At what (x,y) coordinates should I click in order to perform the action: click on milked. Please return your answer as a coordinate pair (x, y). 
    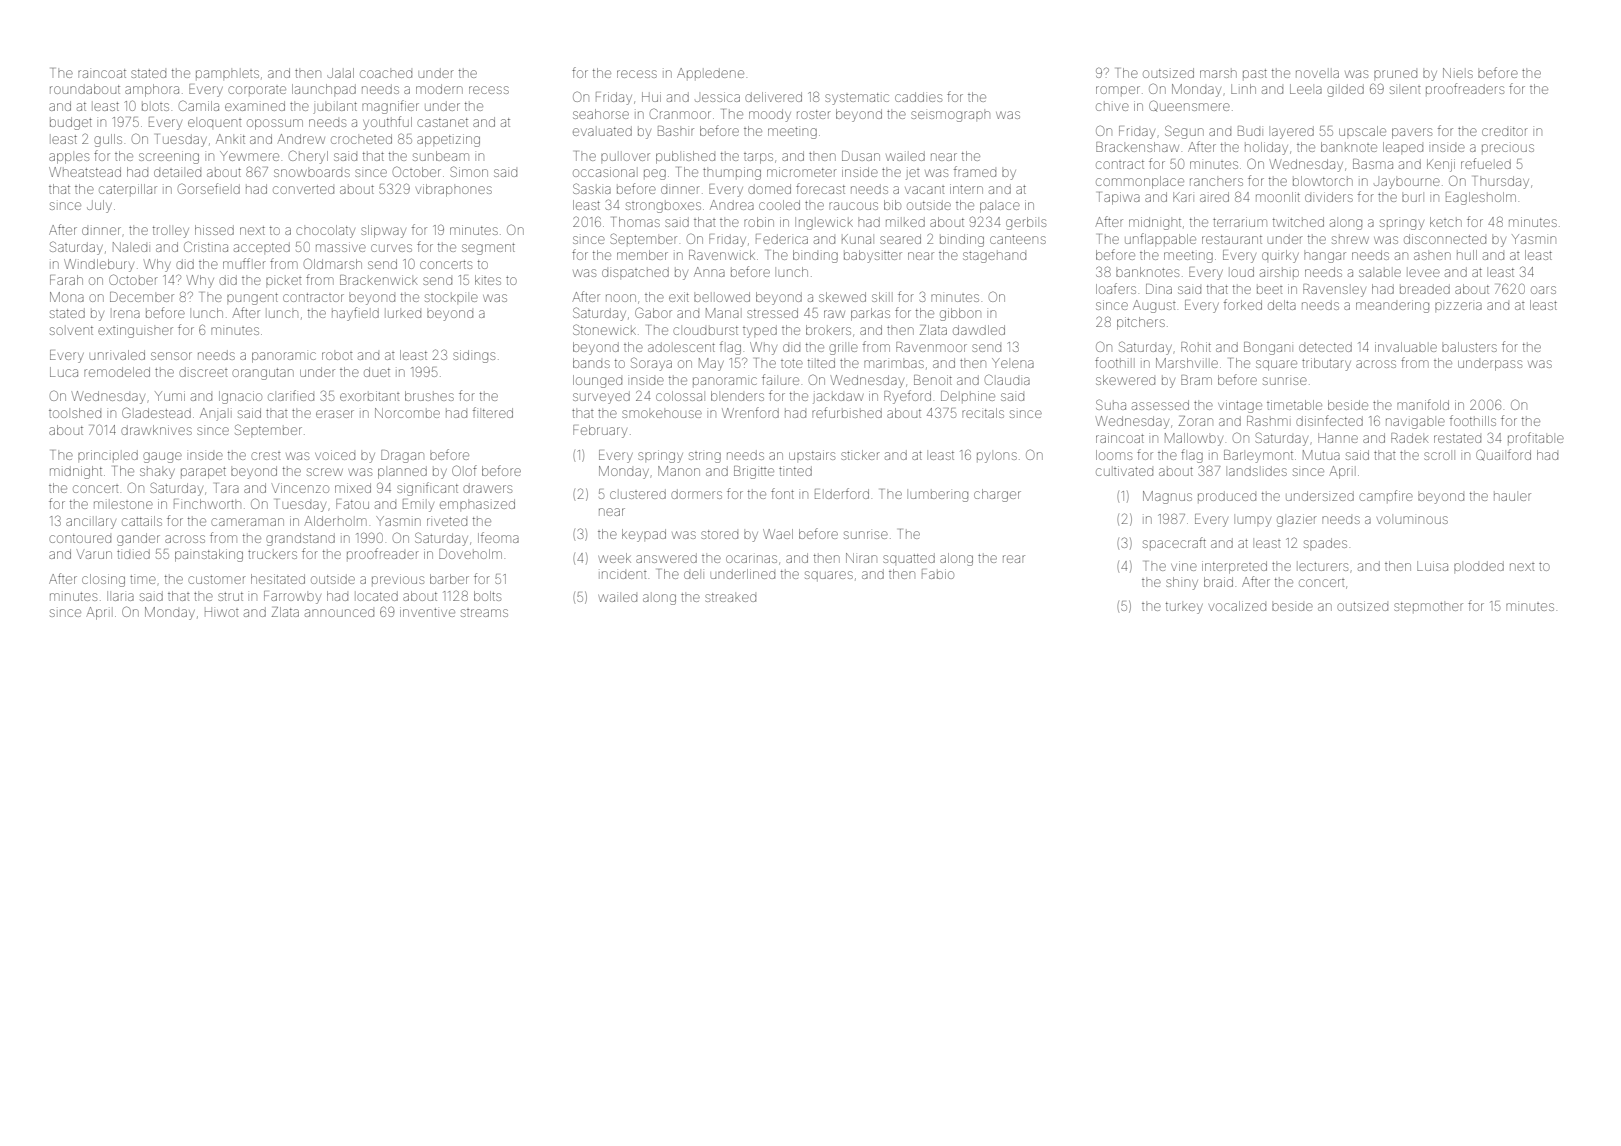
    Looking at the image, I should click on (905, 222).
